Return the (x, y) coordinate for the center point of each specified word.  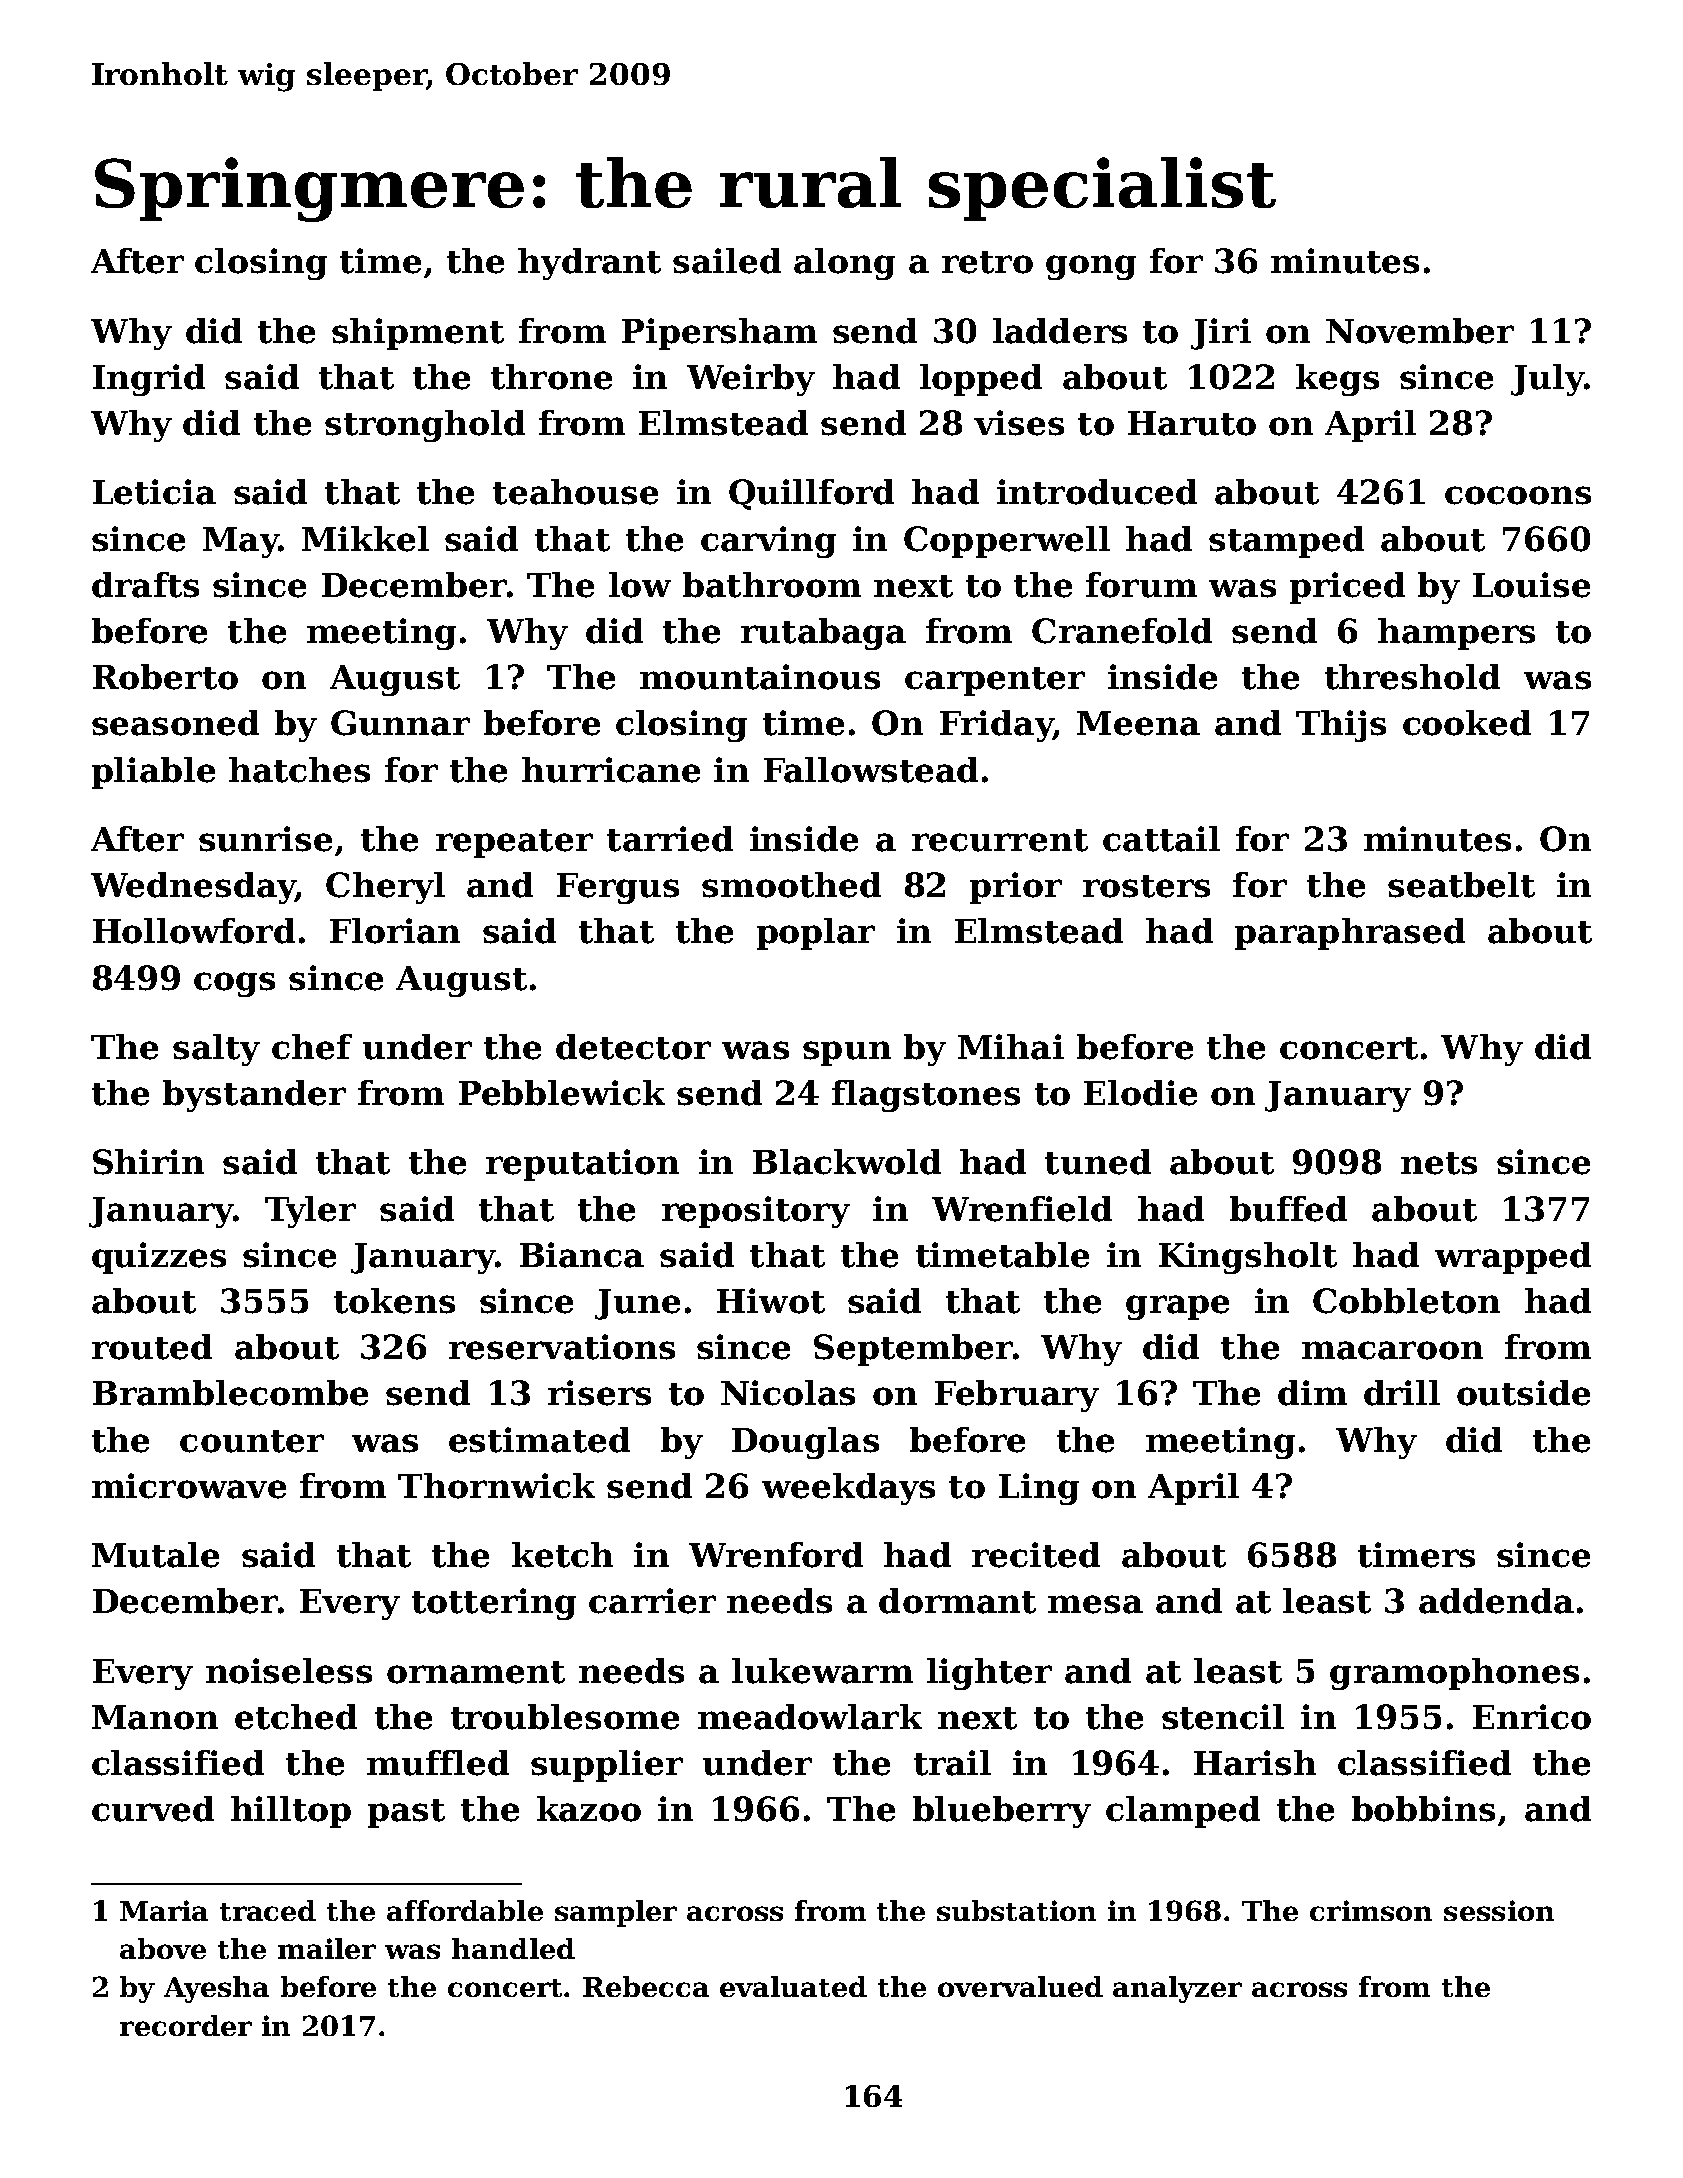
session (1499, 1910)
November (1420, 331)
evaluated (793, 1986)
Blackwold (847, 1162)
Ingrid (149, 380)
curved (153, 1809)
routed (152, 1347)
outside (1523, 1393)
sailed (727, 261)
